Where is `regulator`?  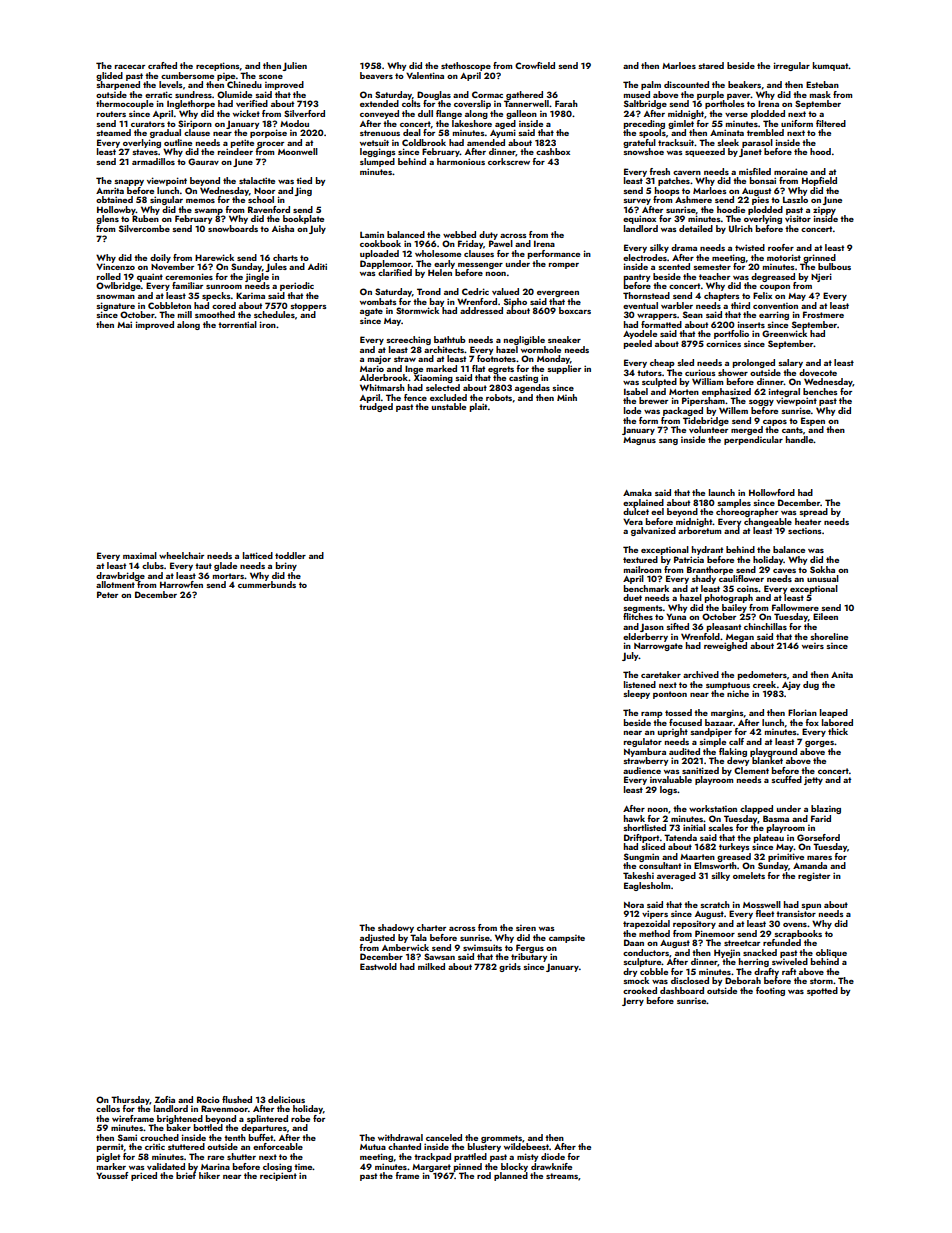
regulator is located at coordinates (643, 742).
